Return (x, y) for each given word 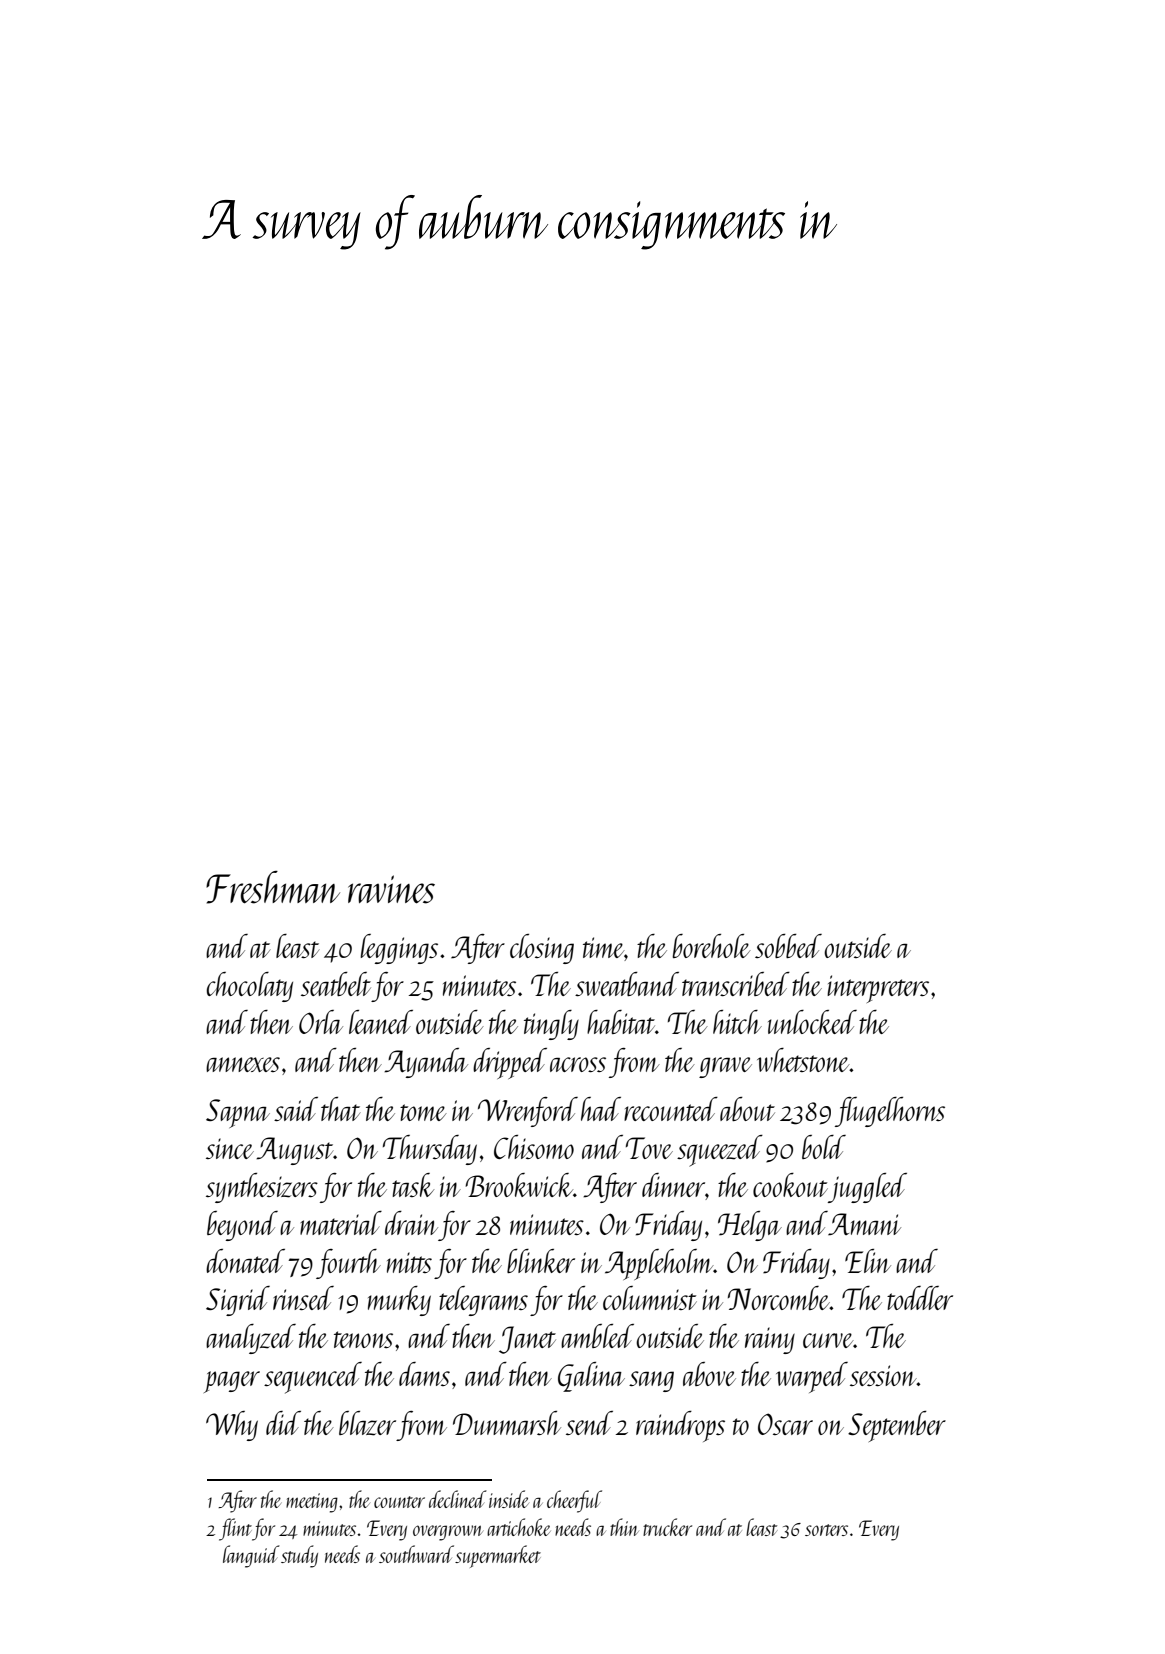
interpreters (878, 989)
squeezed (720, 1151)
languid (251, 1556)
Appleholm (659, 1264)
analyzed (251, 1339)
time (603, 947)
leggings (399, 949)
